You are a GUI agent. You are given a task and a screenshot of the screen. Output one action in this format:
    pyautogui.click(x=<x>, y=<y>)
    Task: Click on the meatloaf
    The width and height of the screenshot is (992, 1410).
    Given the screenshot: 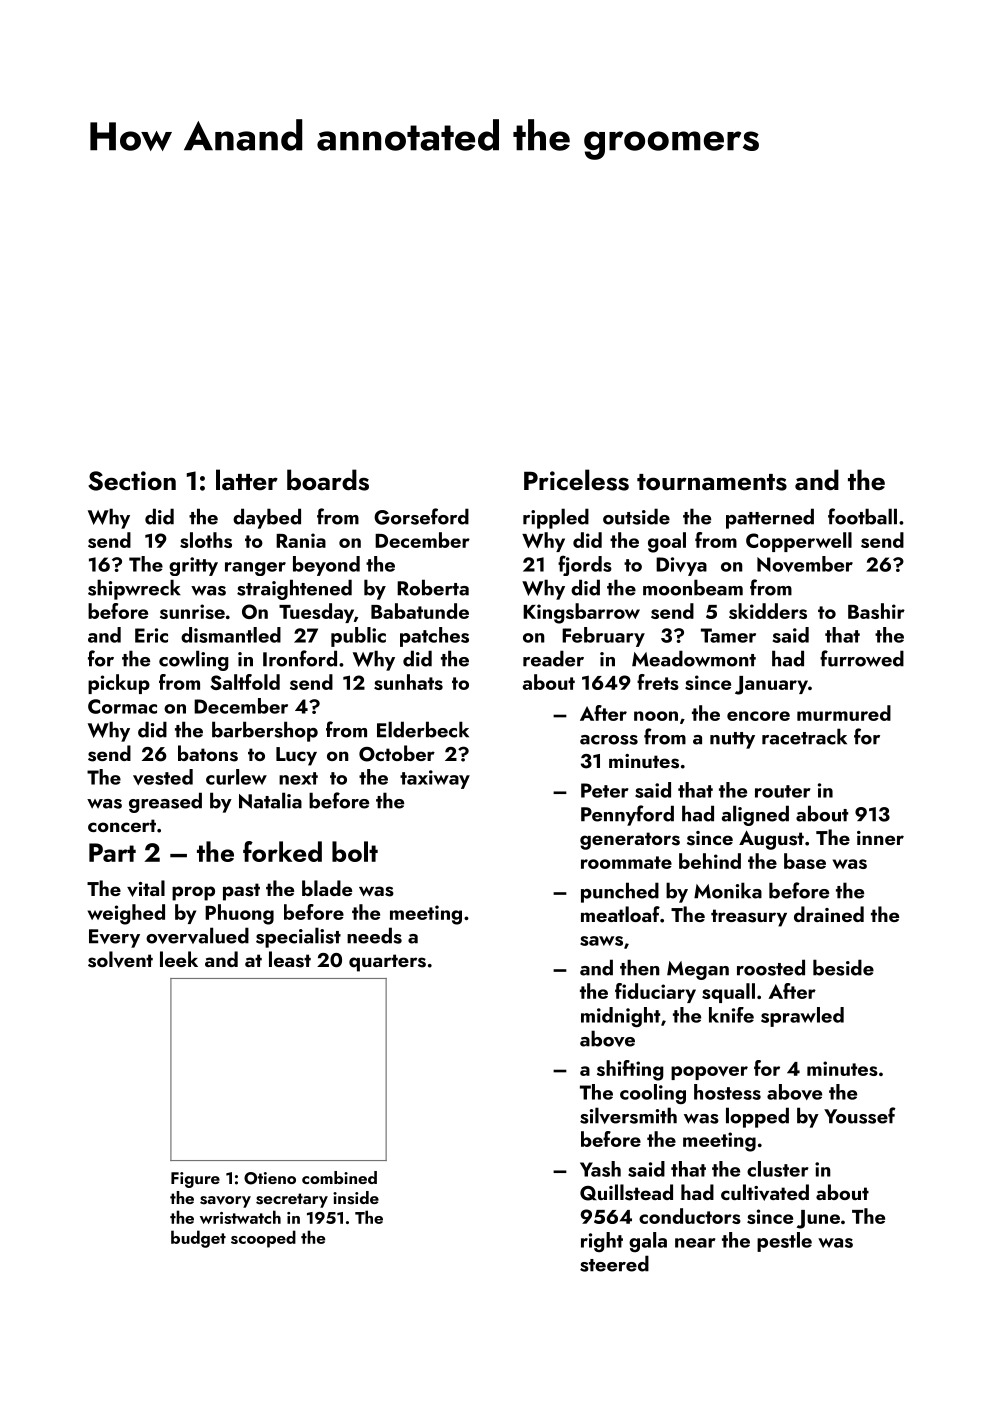 What is the action you would take?
    pyautogui.click(x=620, y=914)
